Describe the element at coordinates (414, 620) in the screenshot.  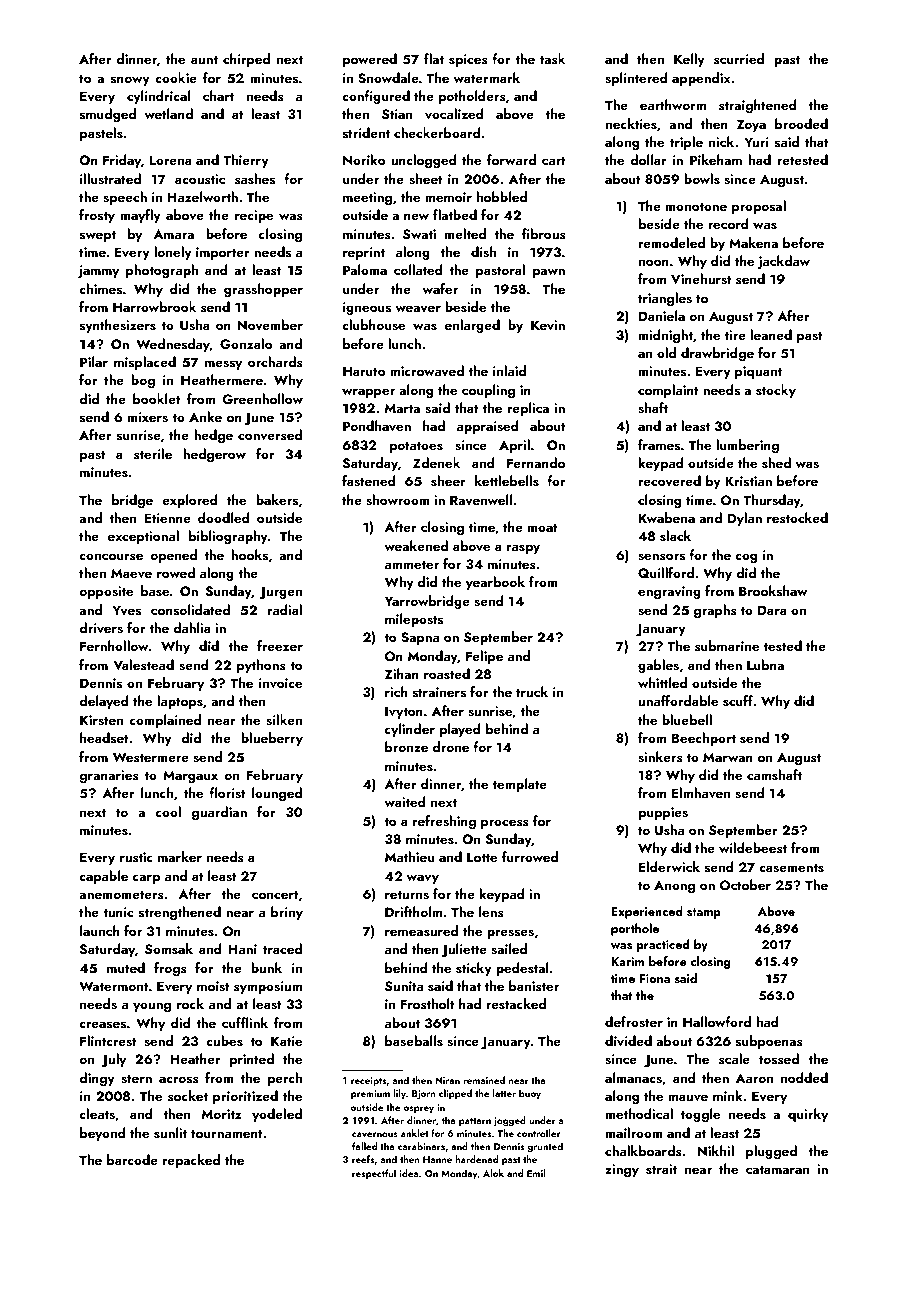
I see `mileposts` at that location.
